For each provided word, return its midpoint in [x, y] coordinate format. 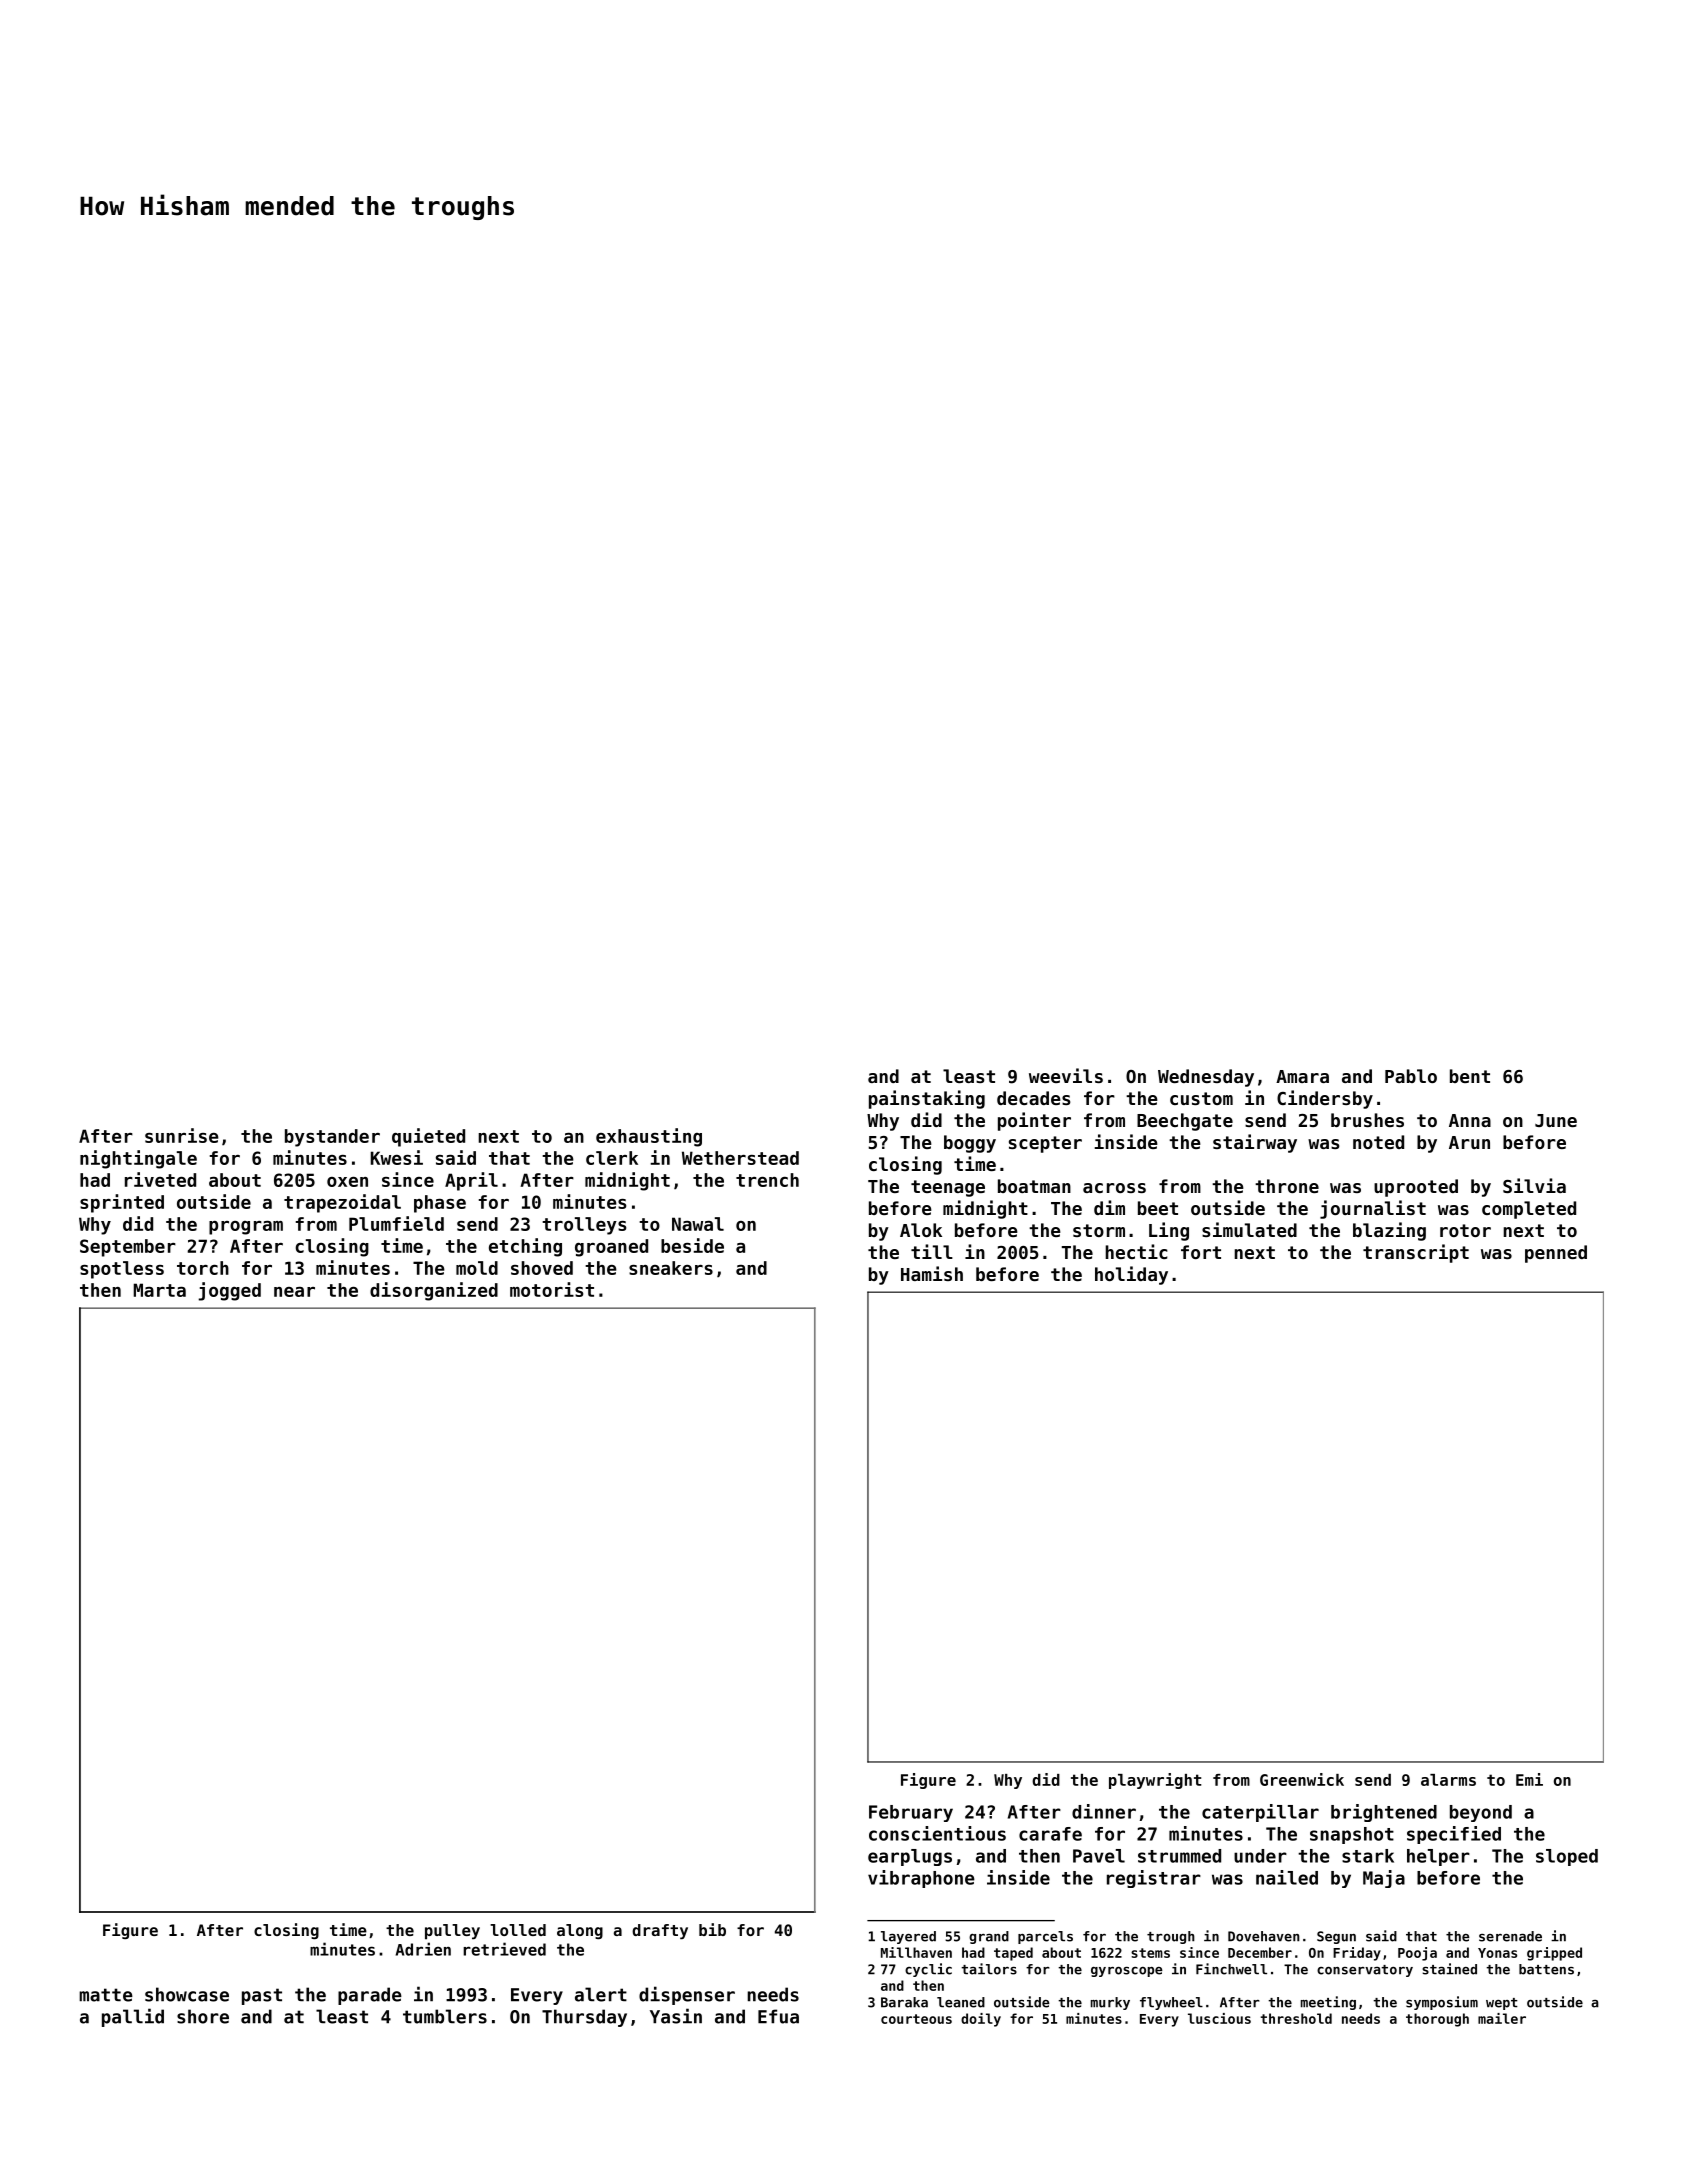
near [294, 1292]
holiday [1131, 1275]
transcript [1416, 1253]
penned [1556, 1254]
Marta [159, 1290]
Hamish [932, 1273]
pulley [452, 1932]
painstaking [927, 1099]
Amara [1302, 1076]
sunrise [182, 1135]
